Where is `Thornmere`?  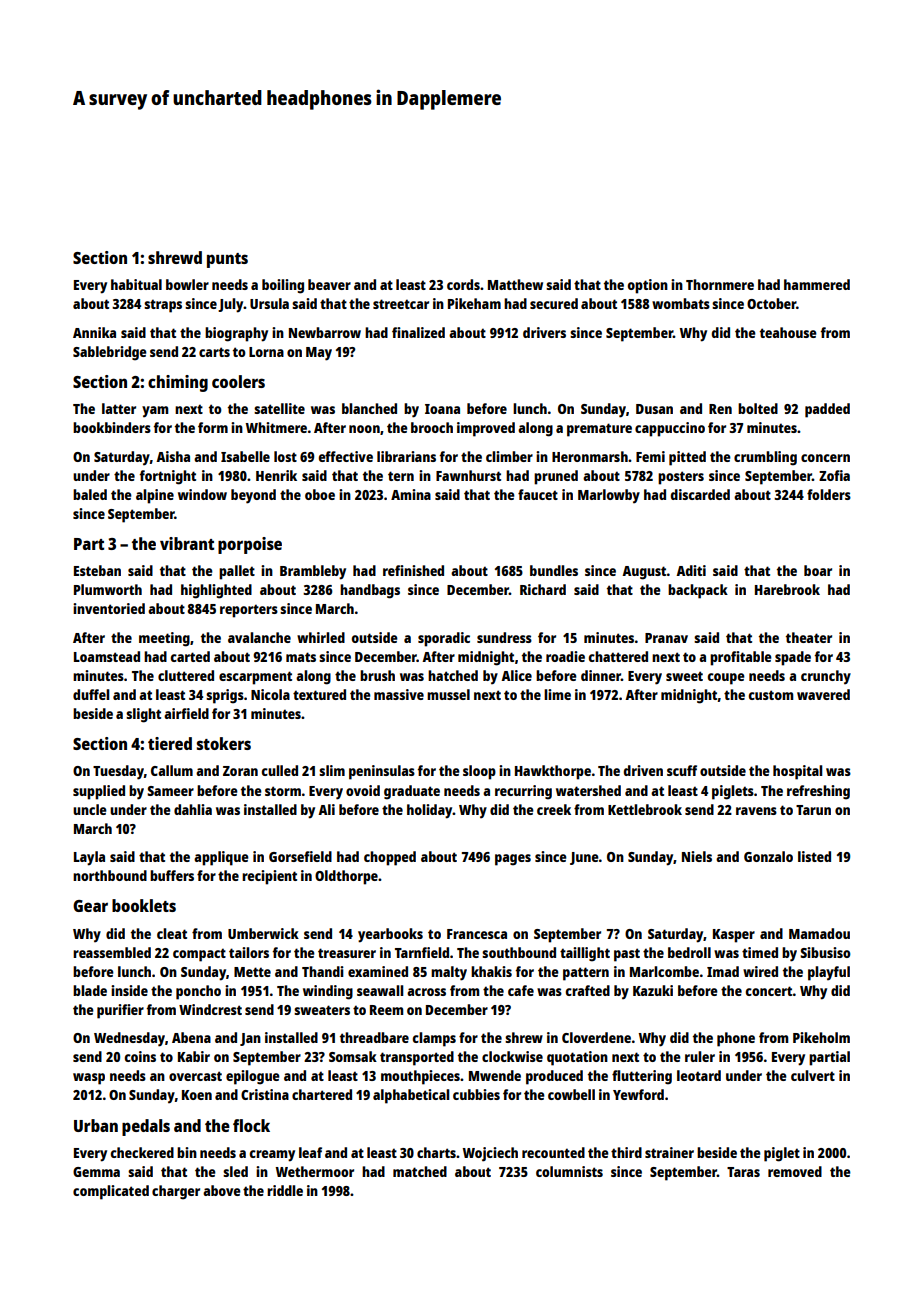 Thornmere is located at coordinates (720, 284).
